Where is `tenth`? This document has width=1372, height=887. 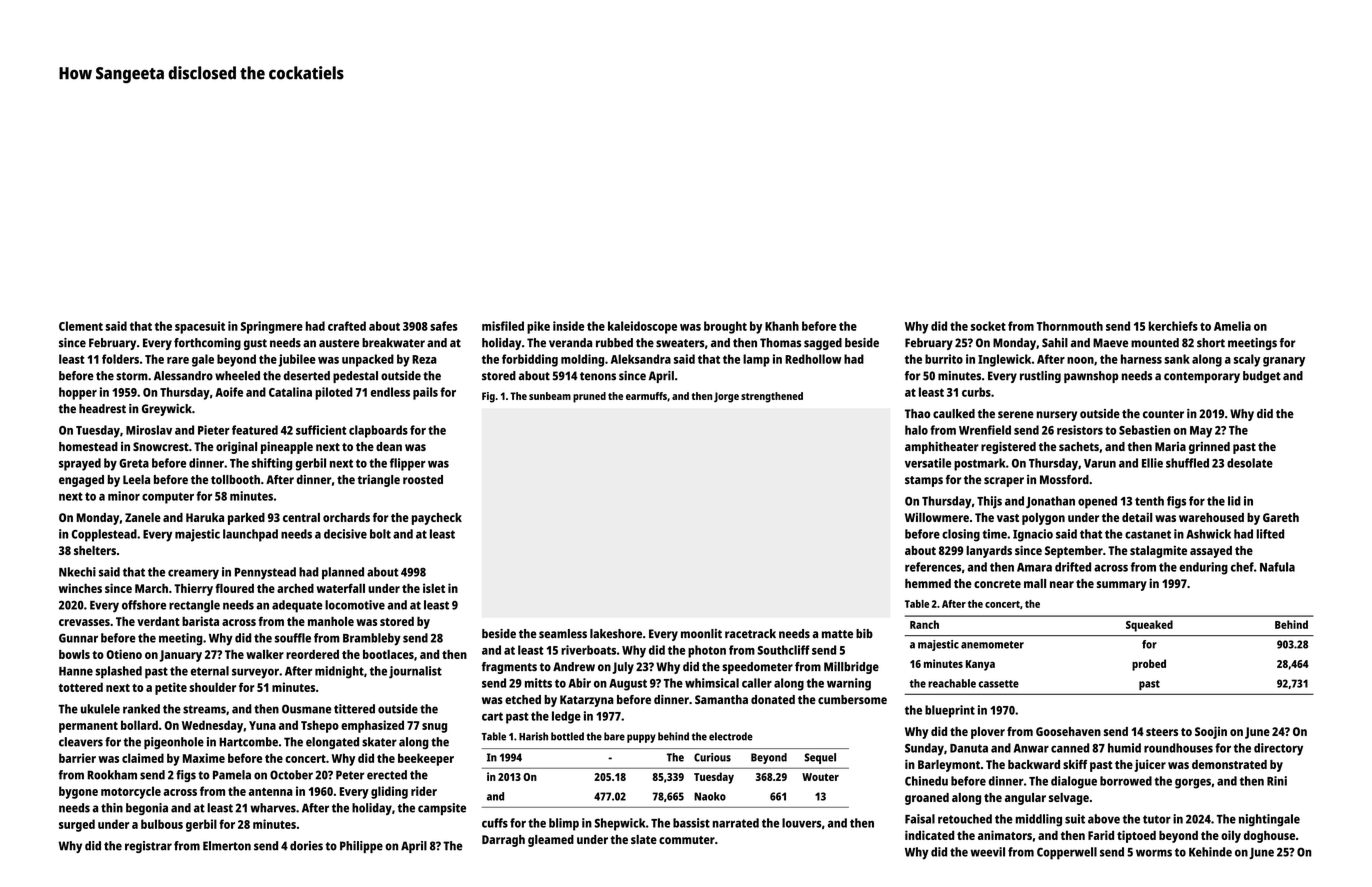 tenth is located at coordinates (1149, 501).
